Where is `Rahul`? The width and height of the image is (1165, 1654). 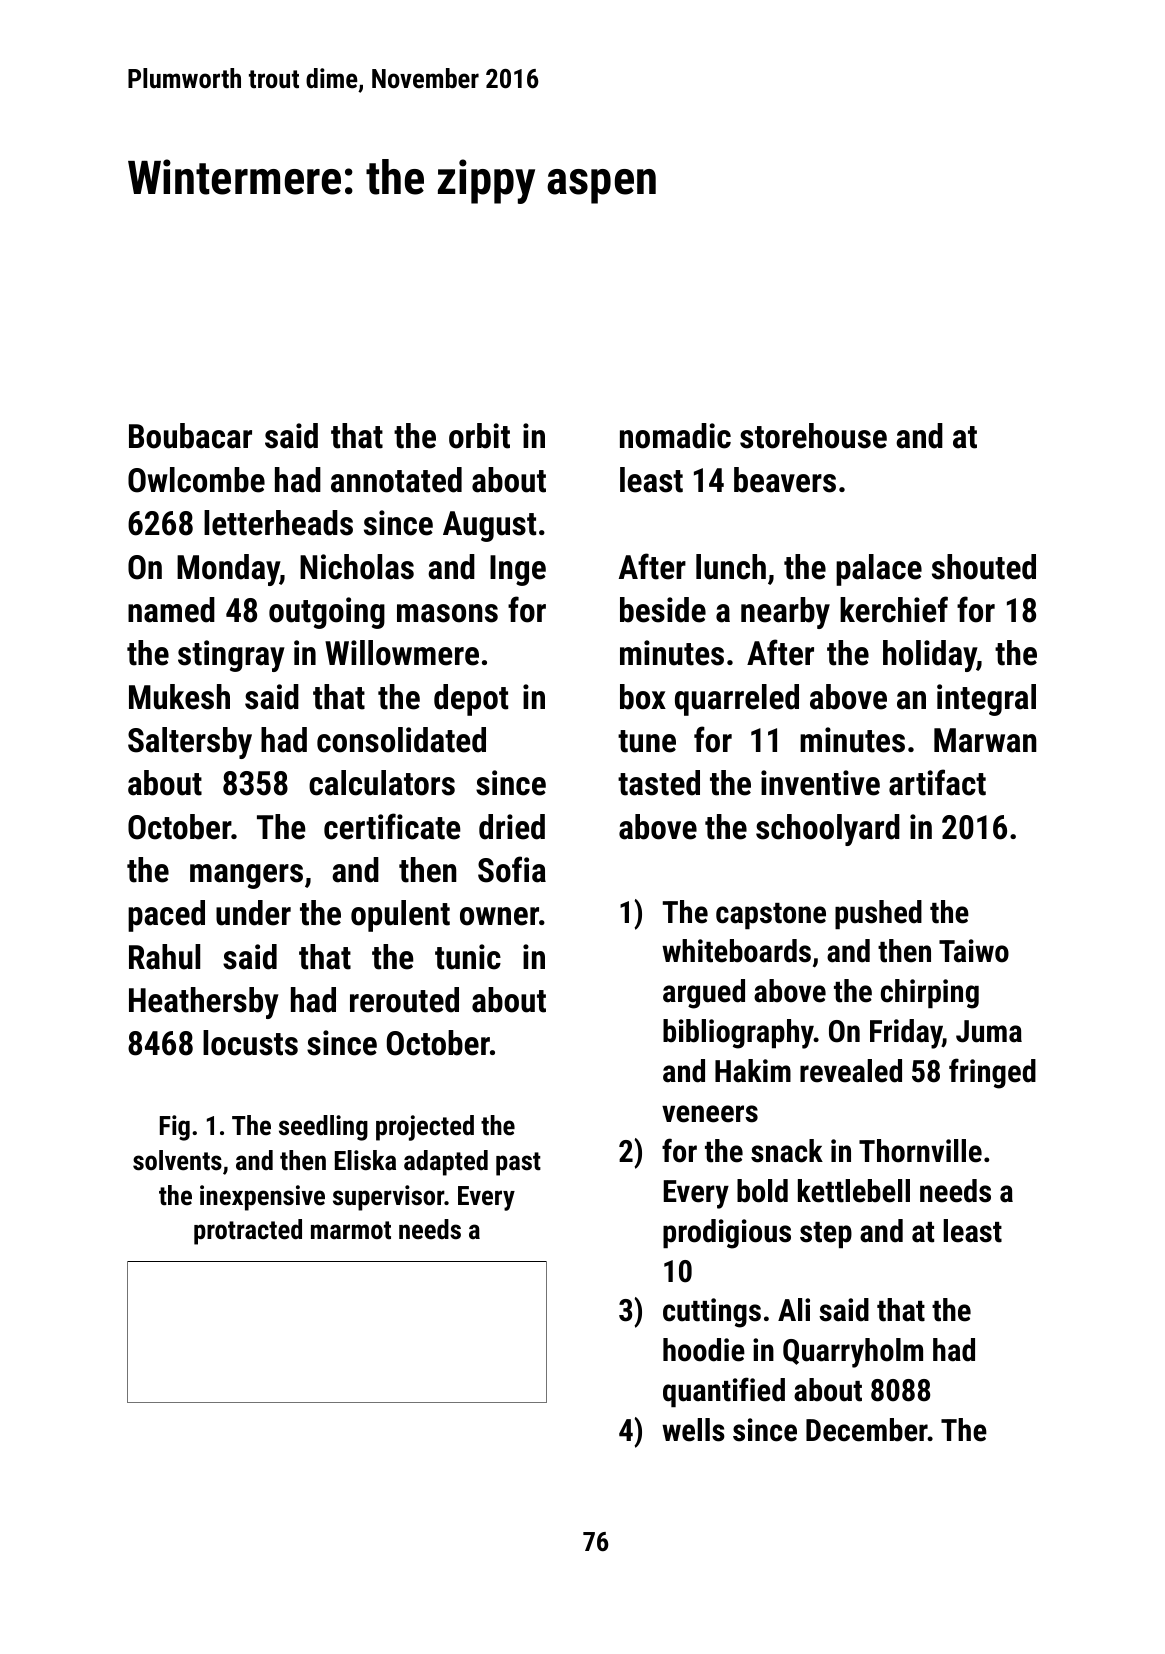 Rahul is located at coordinates (164, 957).
